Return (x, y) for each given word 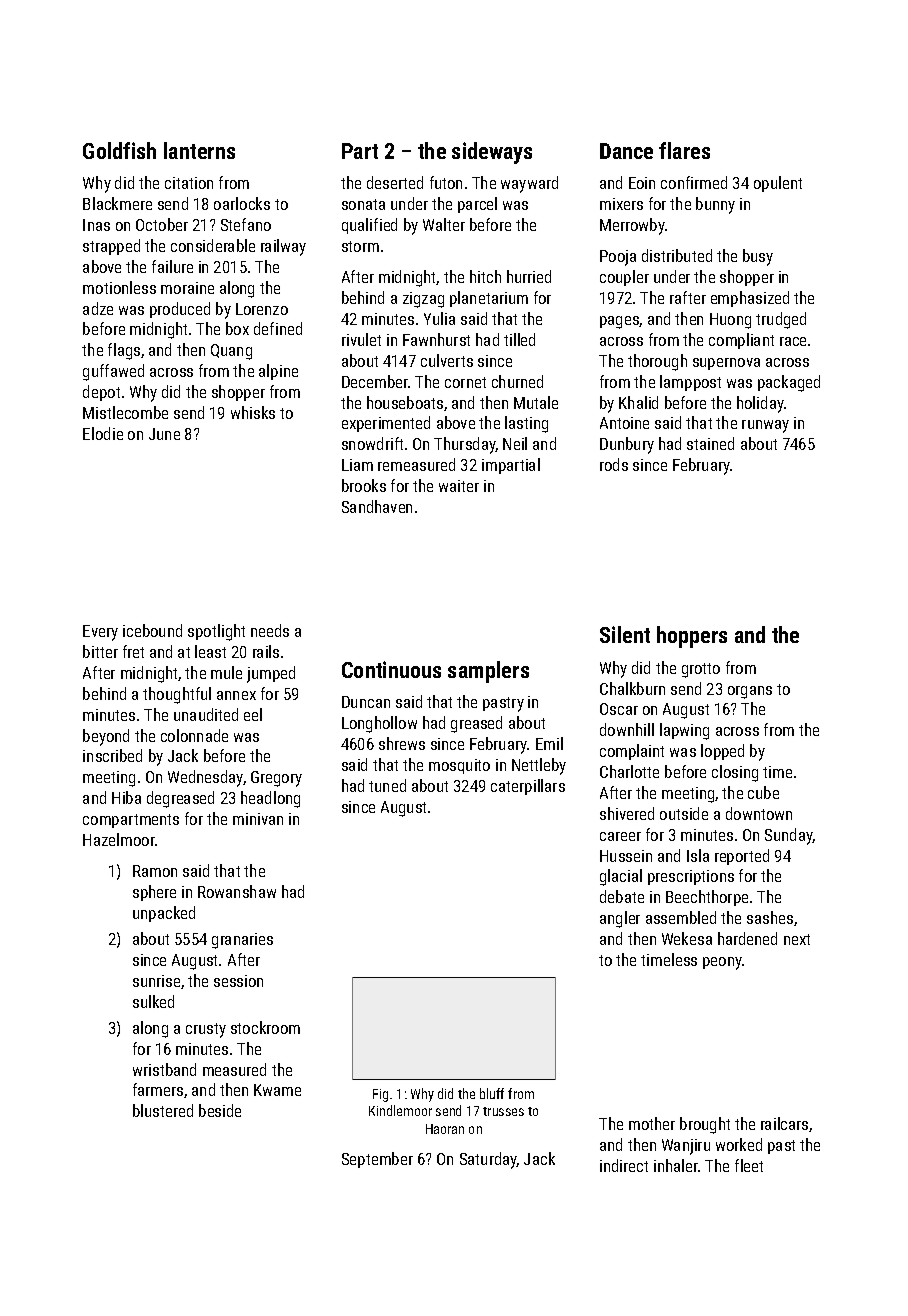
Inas (96, 225)
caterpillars (528, 787)
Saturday (488, 1160)
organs (750, 692)
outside (684, 813)
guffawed (113, 372)
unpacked (164, 914)
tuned (387, 785)
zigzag (423, 300)
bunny (715, 205)
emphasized (750, 299)
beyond (106, 737)
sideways (492, 153)
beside (220, 1110)
